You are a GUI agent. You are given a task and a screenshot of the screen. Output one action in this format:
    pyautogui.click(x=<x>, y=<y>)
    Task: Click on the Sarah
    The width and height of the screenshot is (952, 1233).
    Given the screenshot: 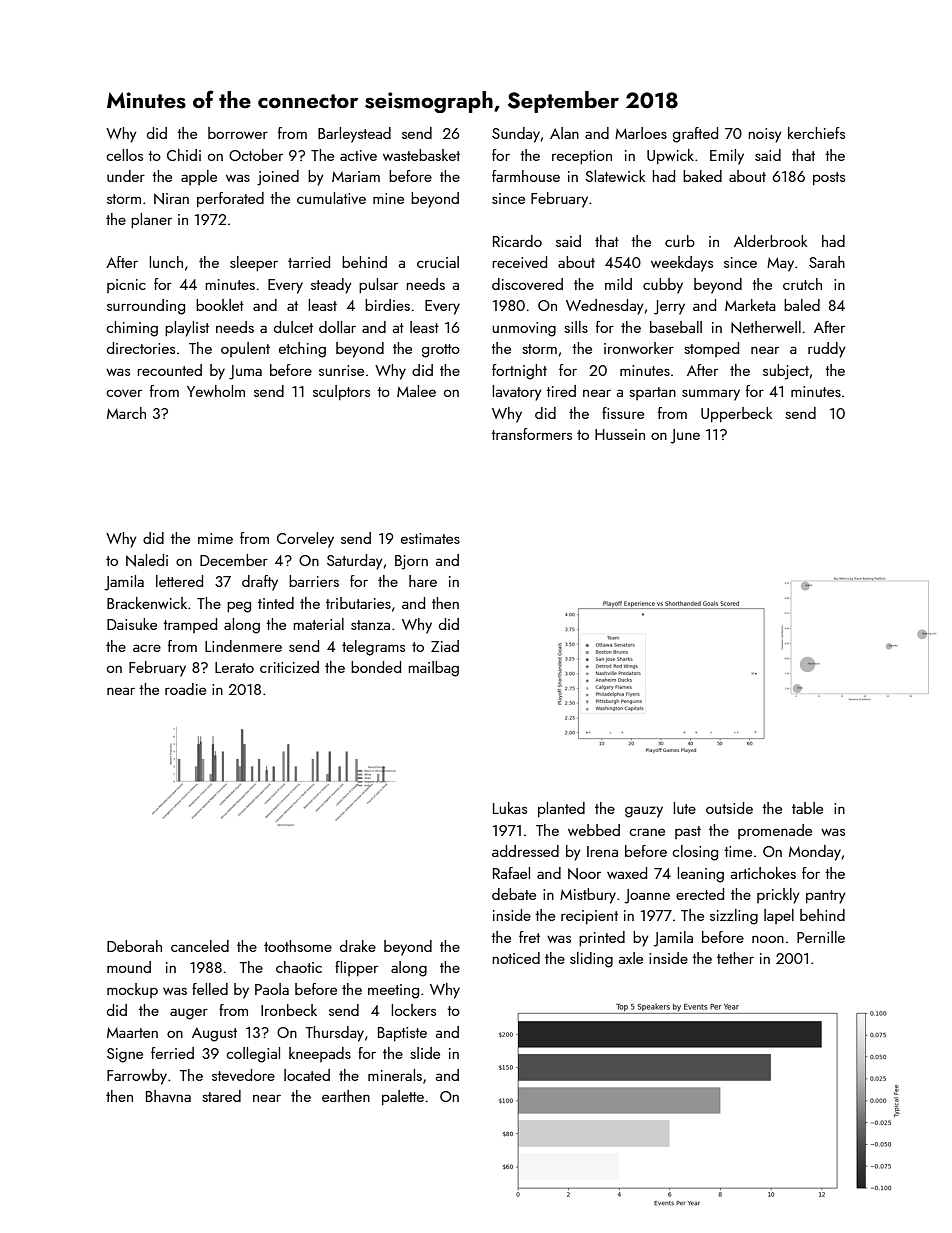 What is the action you would take?
    pyautogui.click(x=827, y=262)
